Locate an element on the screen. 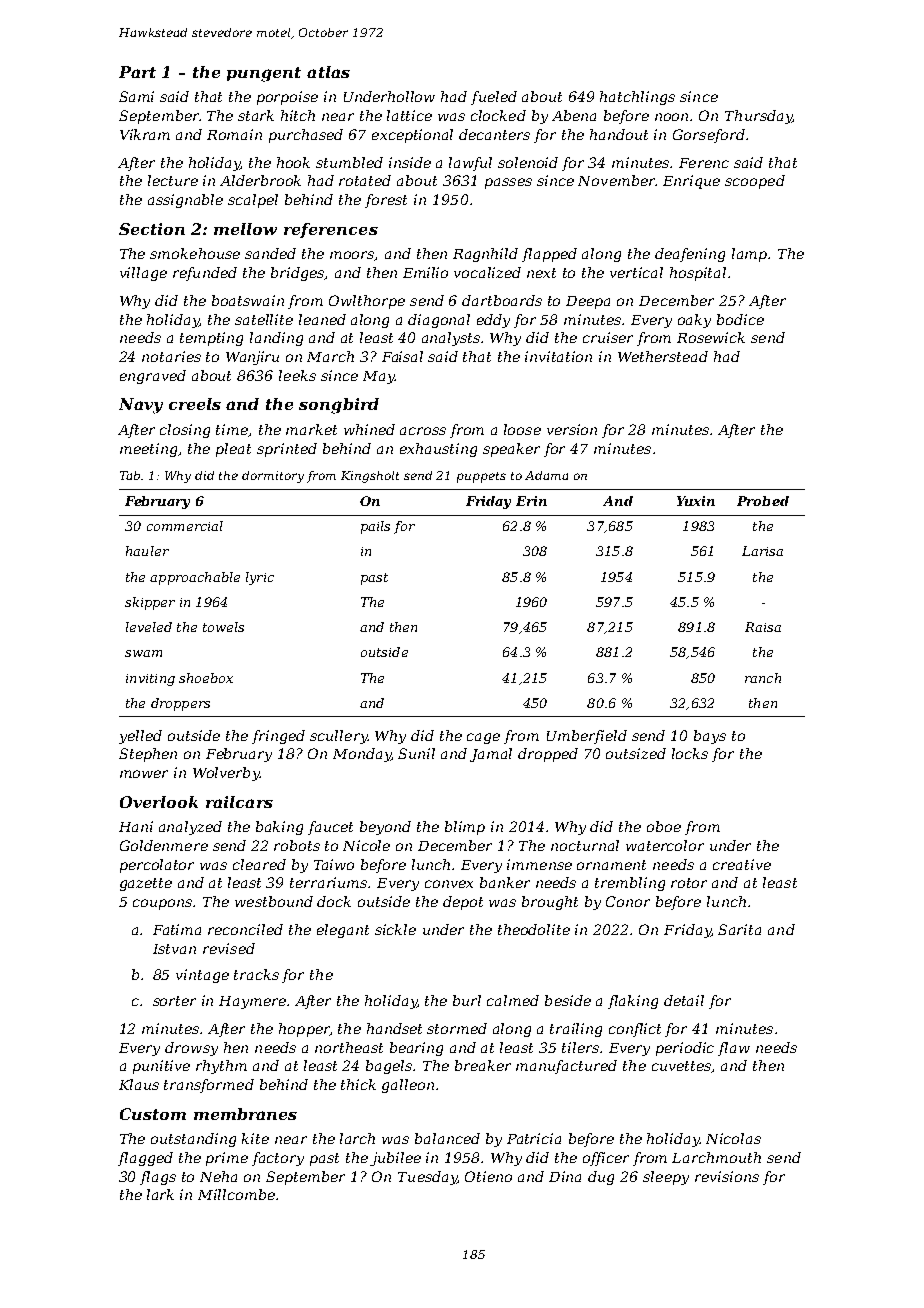  cuvettes is located at coordinates (682, 1067).
